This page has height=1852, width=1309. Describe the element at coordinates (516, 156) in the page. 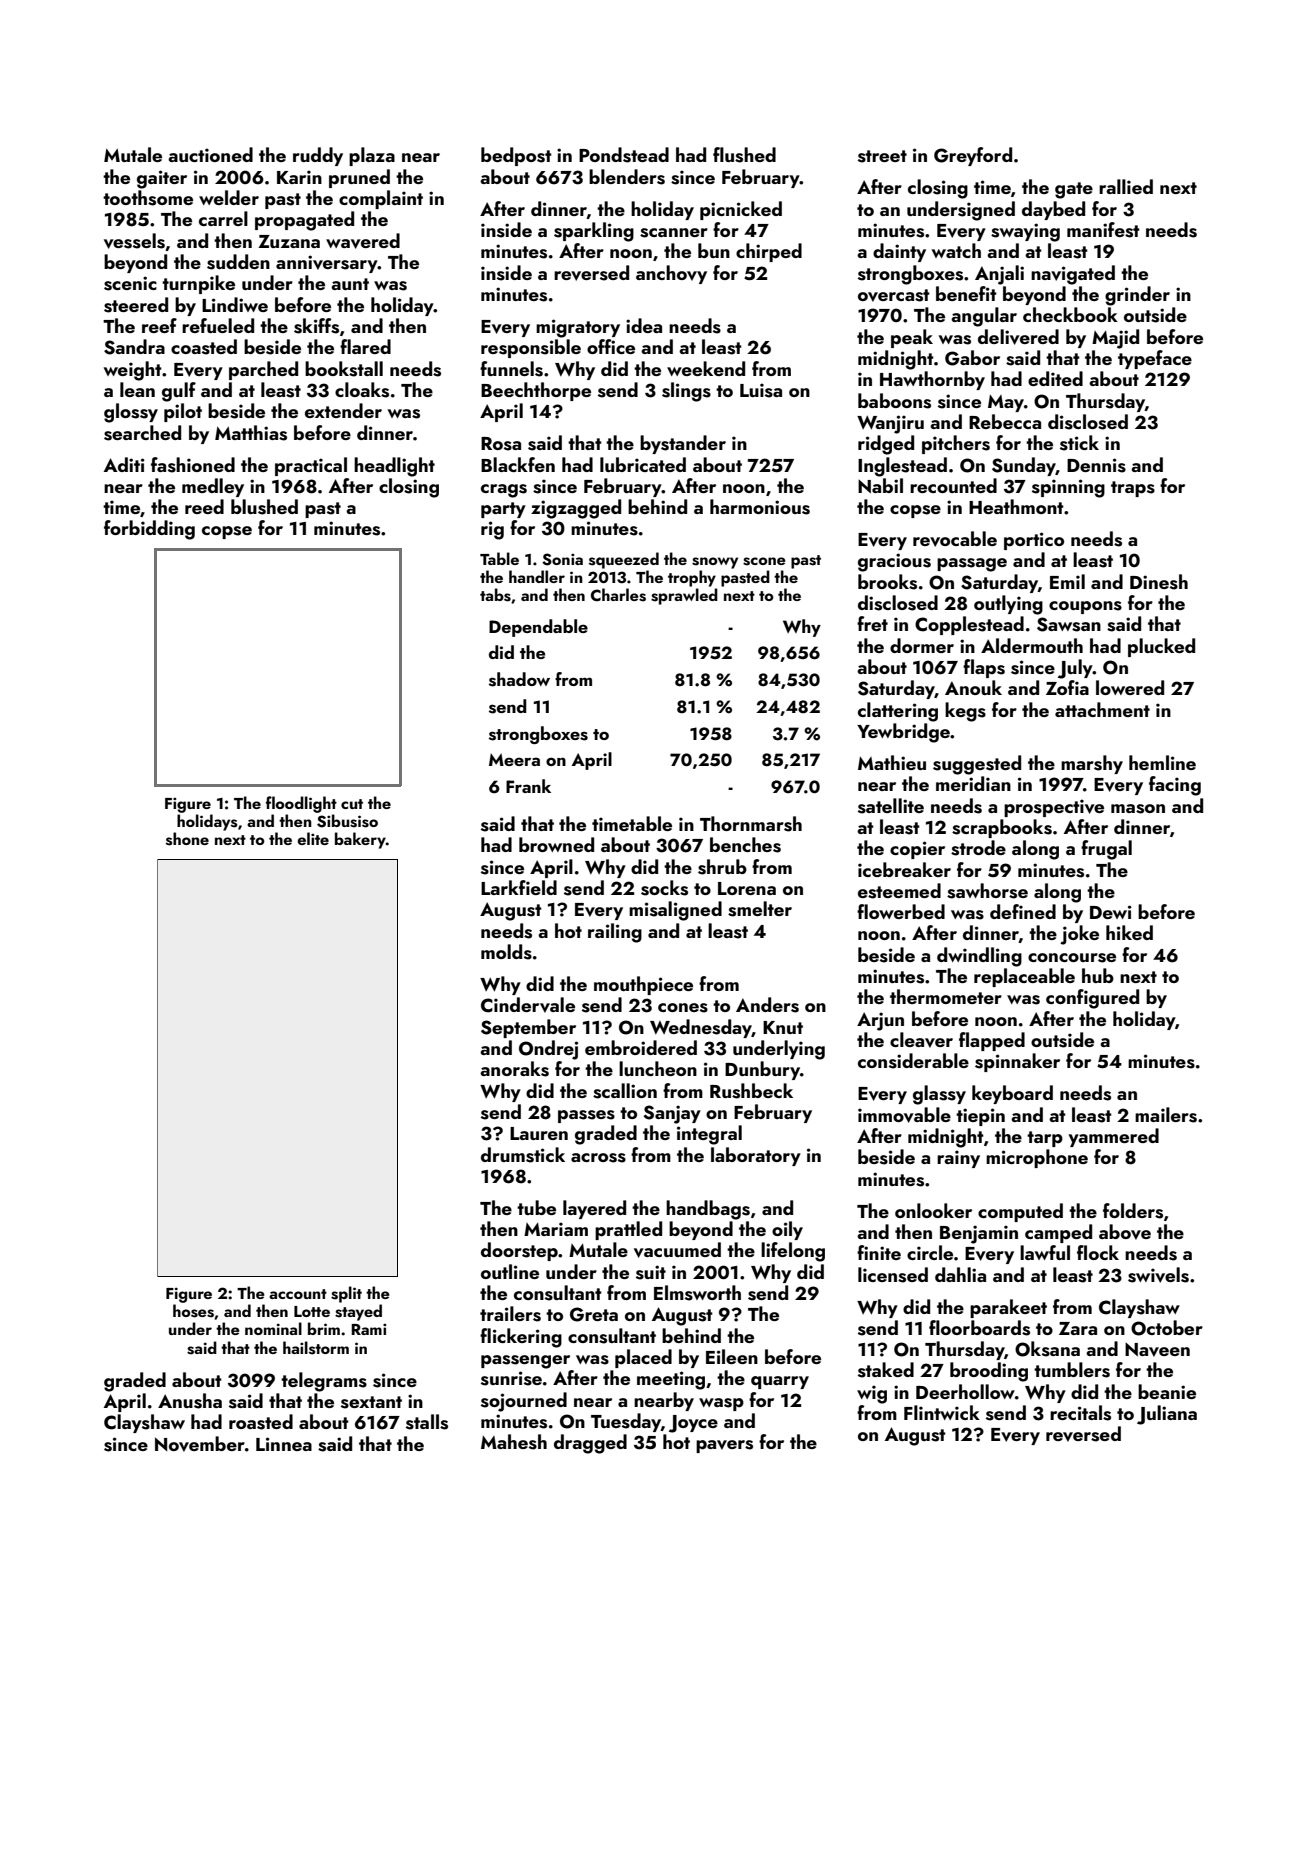

I see `bedpost` at that location.
